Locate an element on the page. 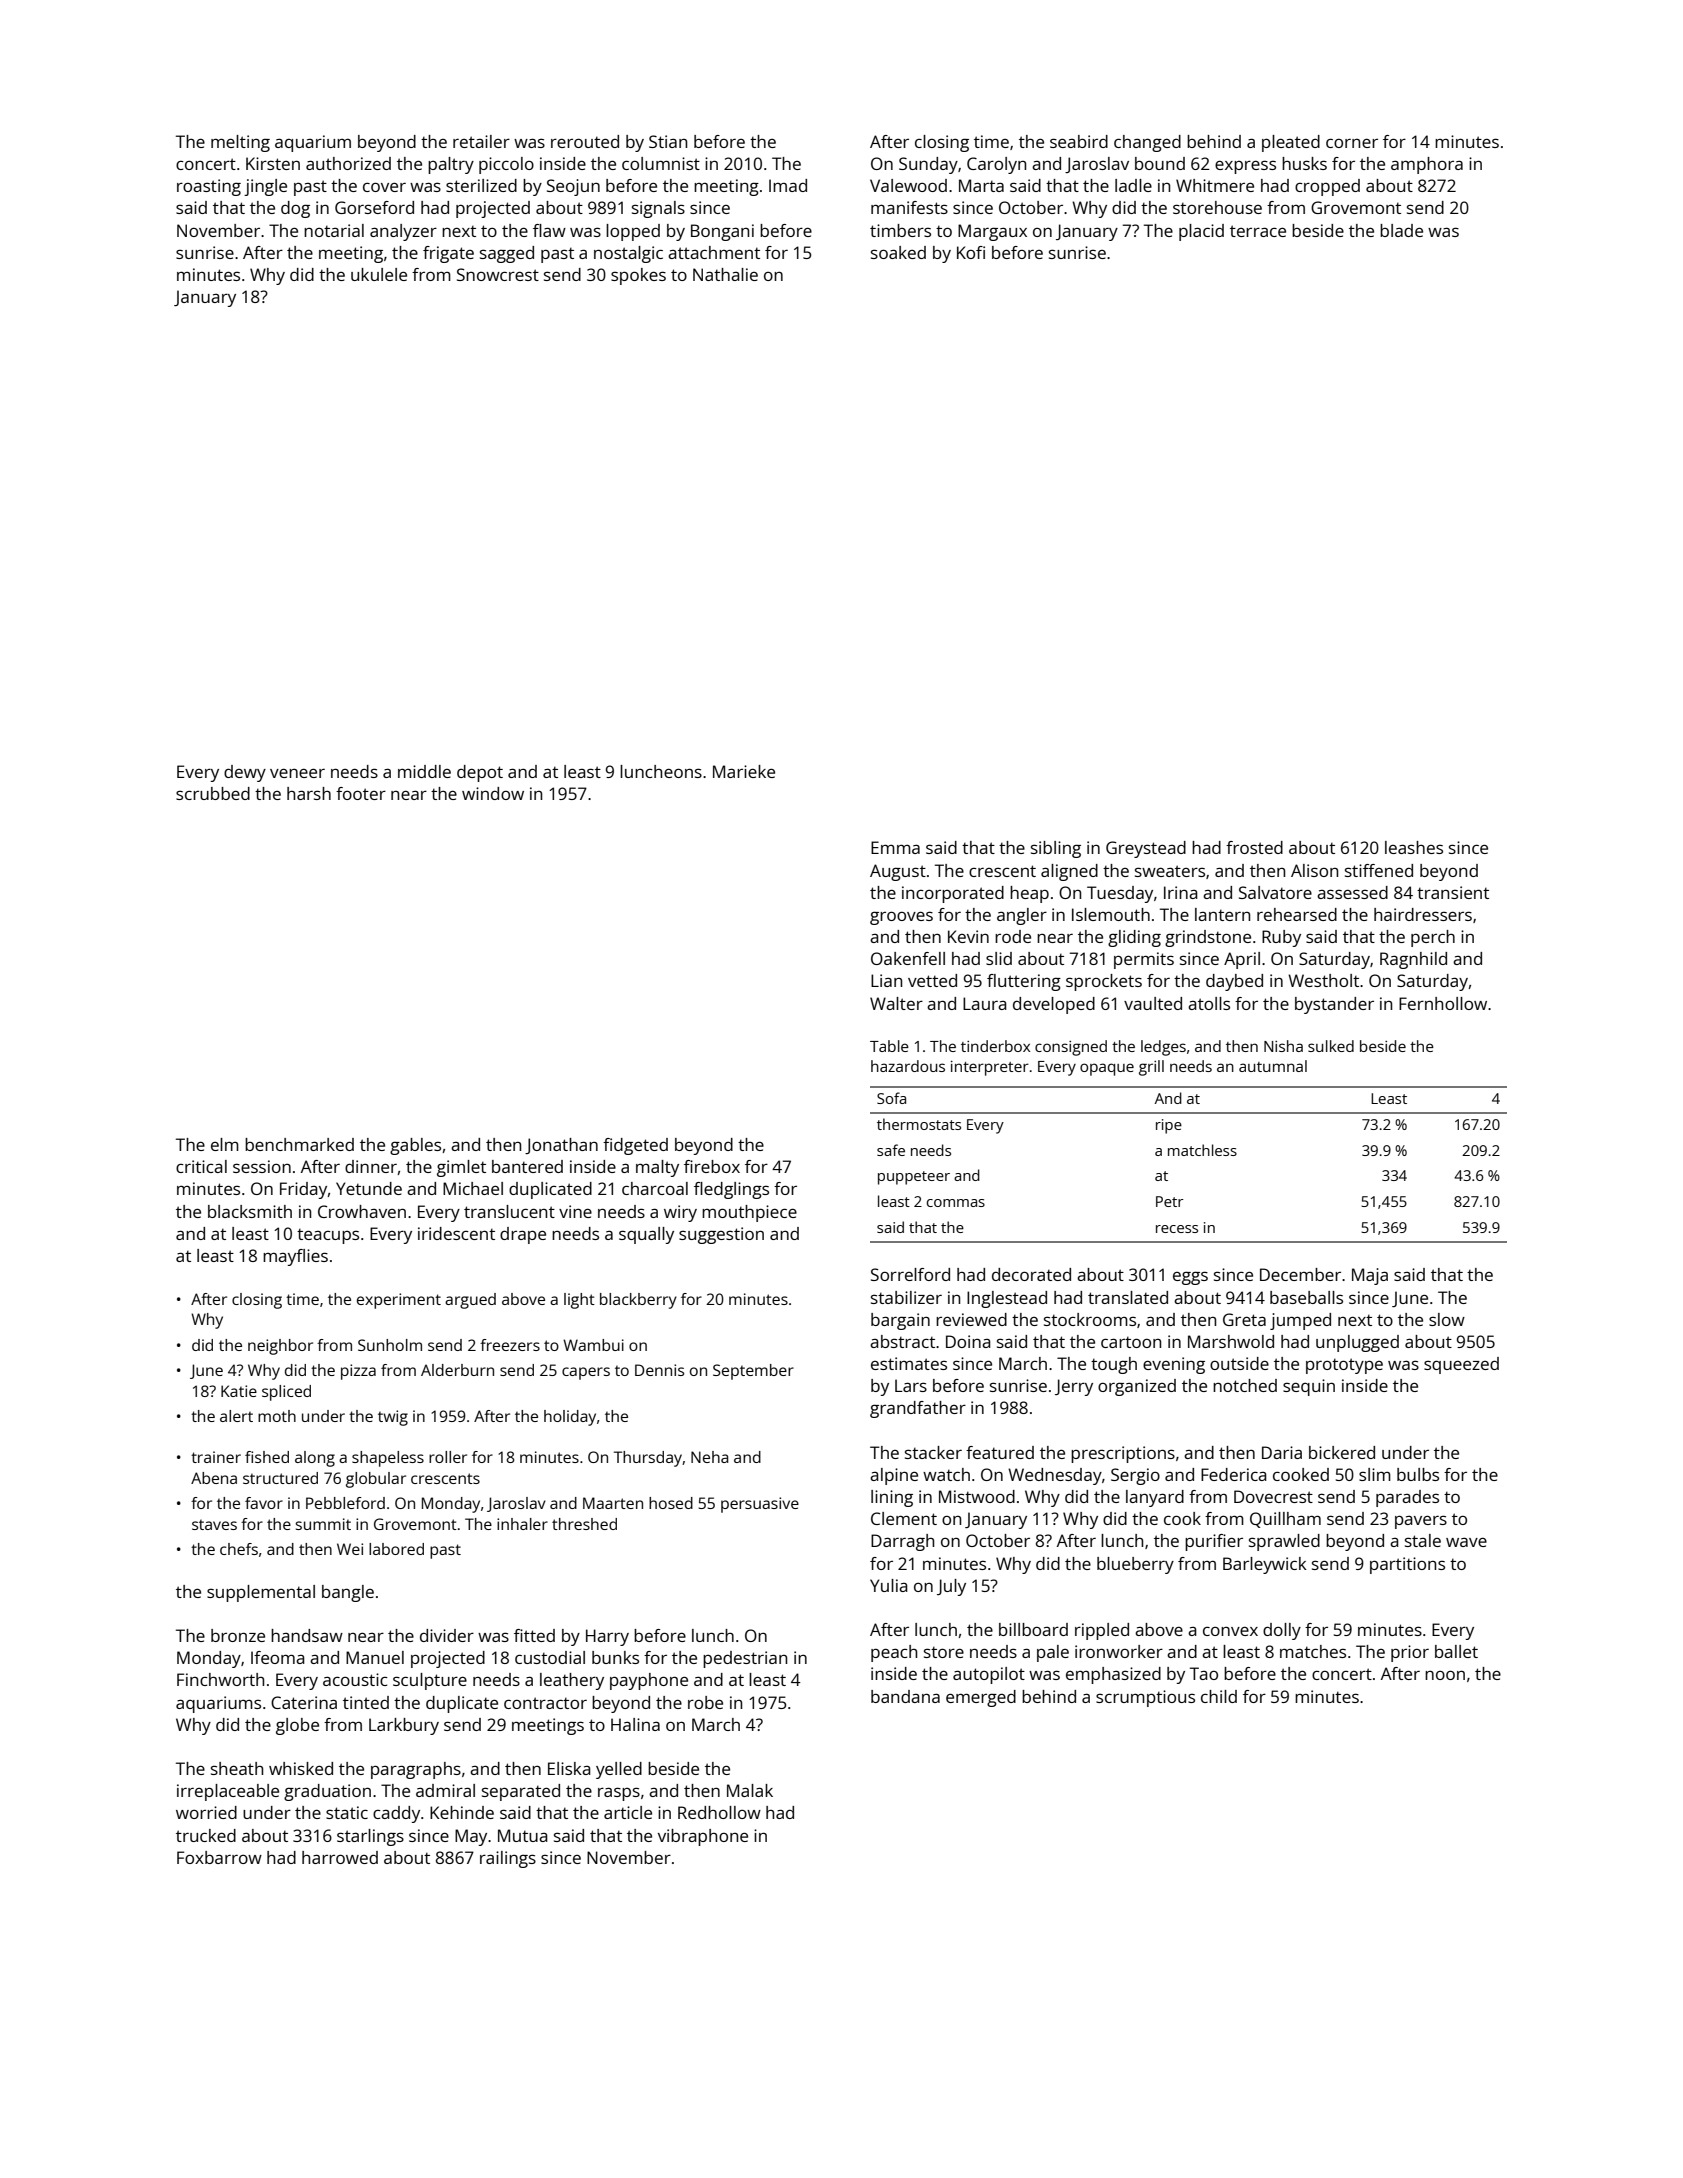 This page has width=1683, height=2178. firebox is located at coordinates (712, 1166).
